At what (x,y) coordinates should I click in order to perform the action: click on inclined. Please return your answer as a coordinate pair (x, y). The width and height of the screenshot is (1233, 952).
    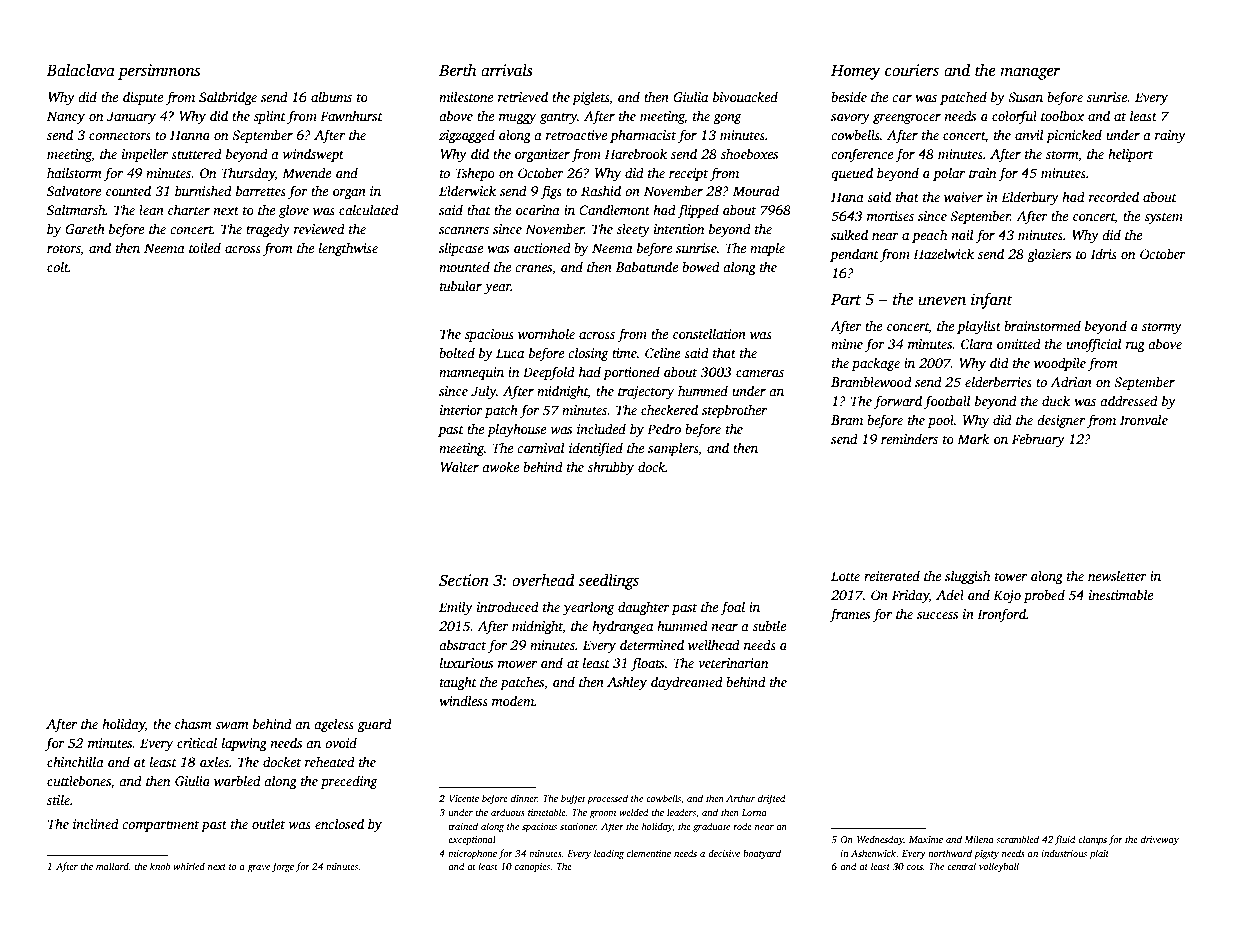
    Looking at the image, I should click on (96, 823).
